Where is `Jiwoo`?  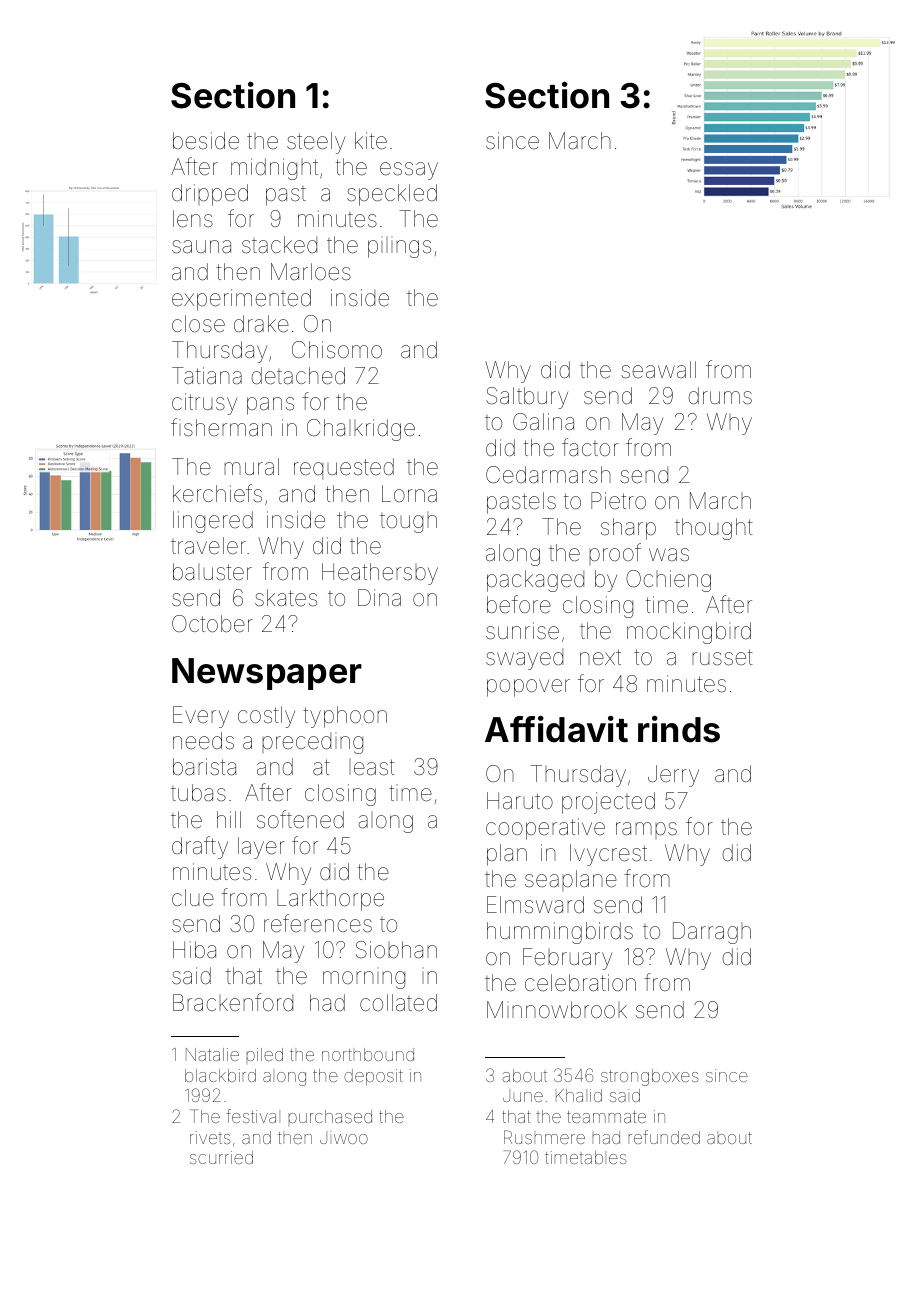 Jiwoo is located at coordinates (344, 1137).
